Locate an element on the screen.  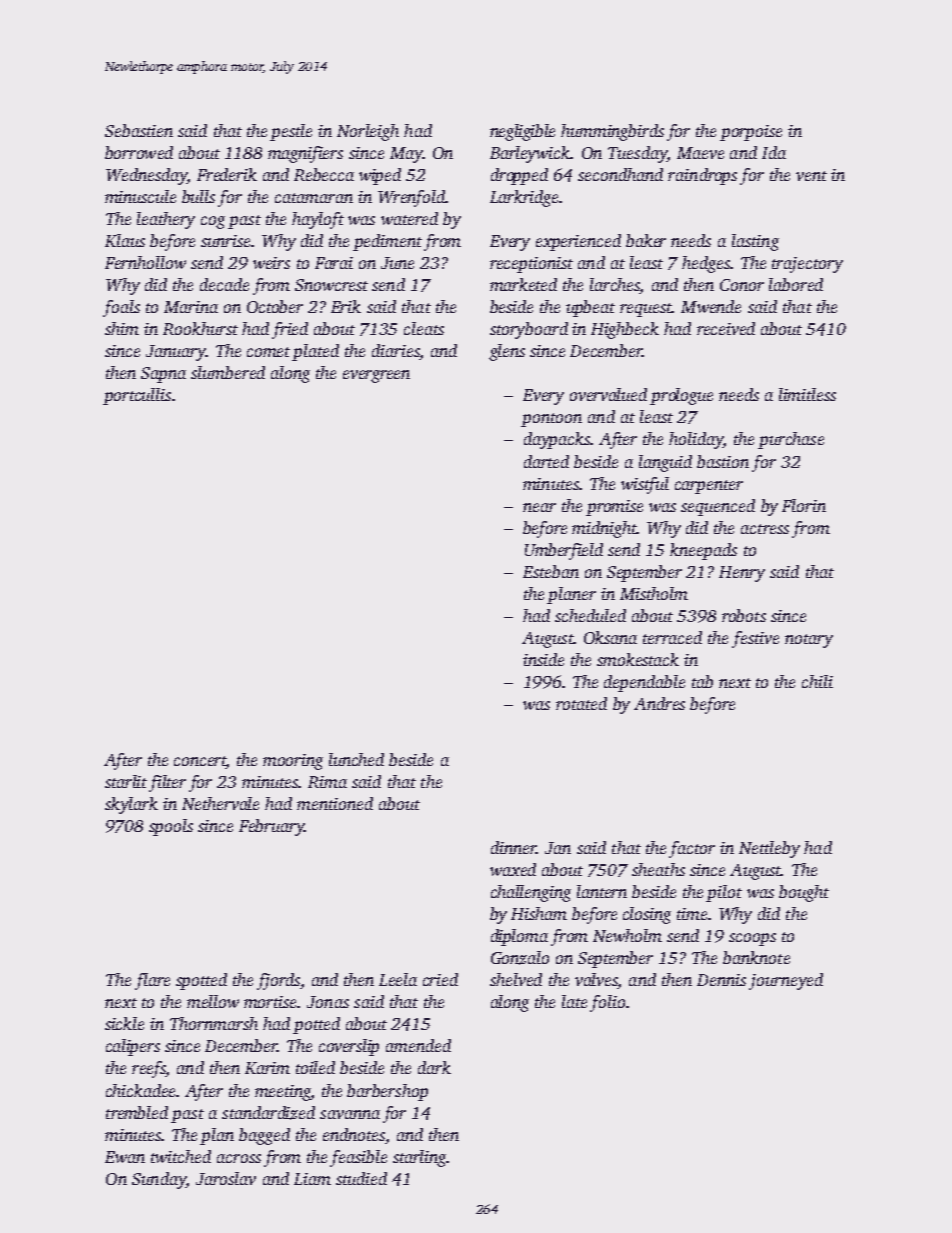
Florin is located at coordinates (804, 505).
